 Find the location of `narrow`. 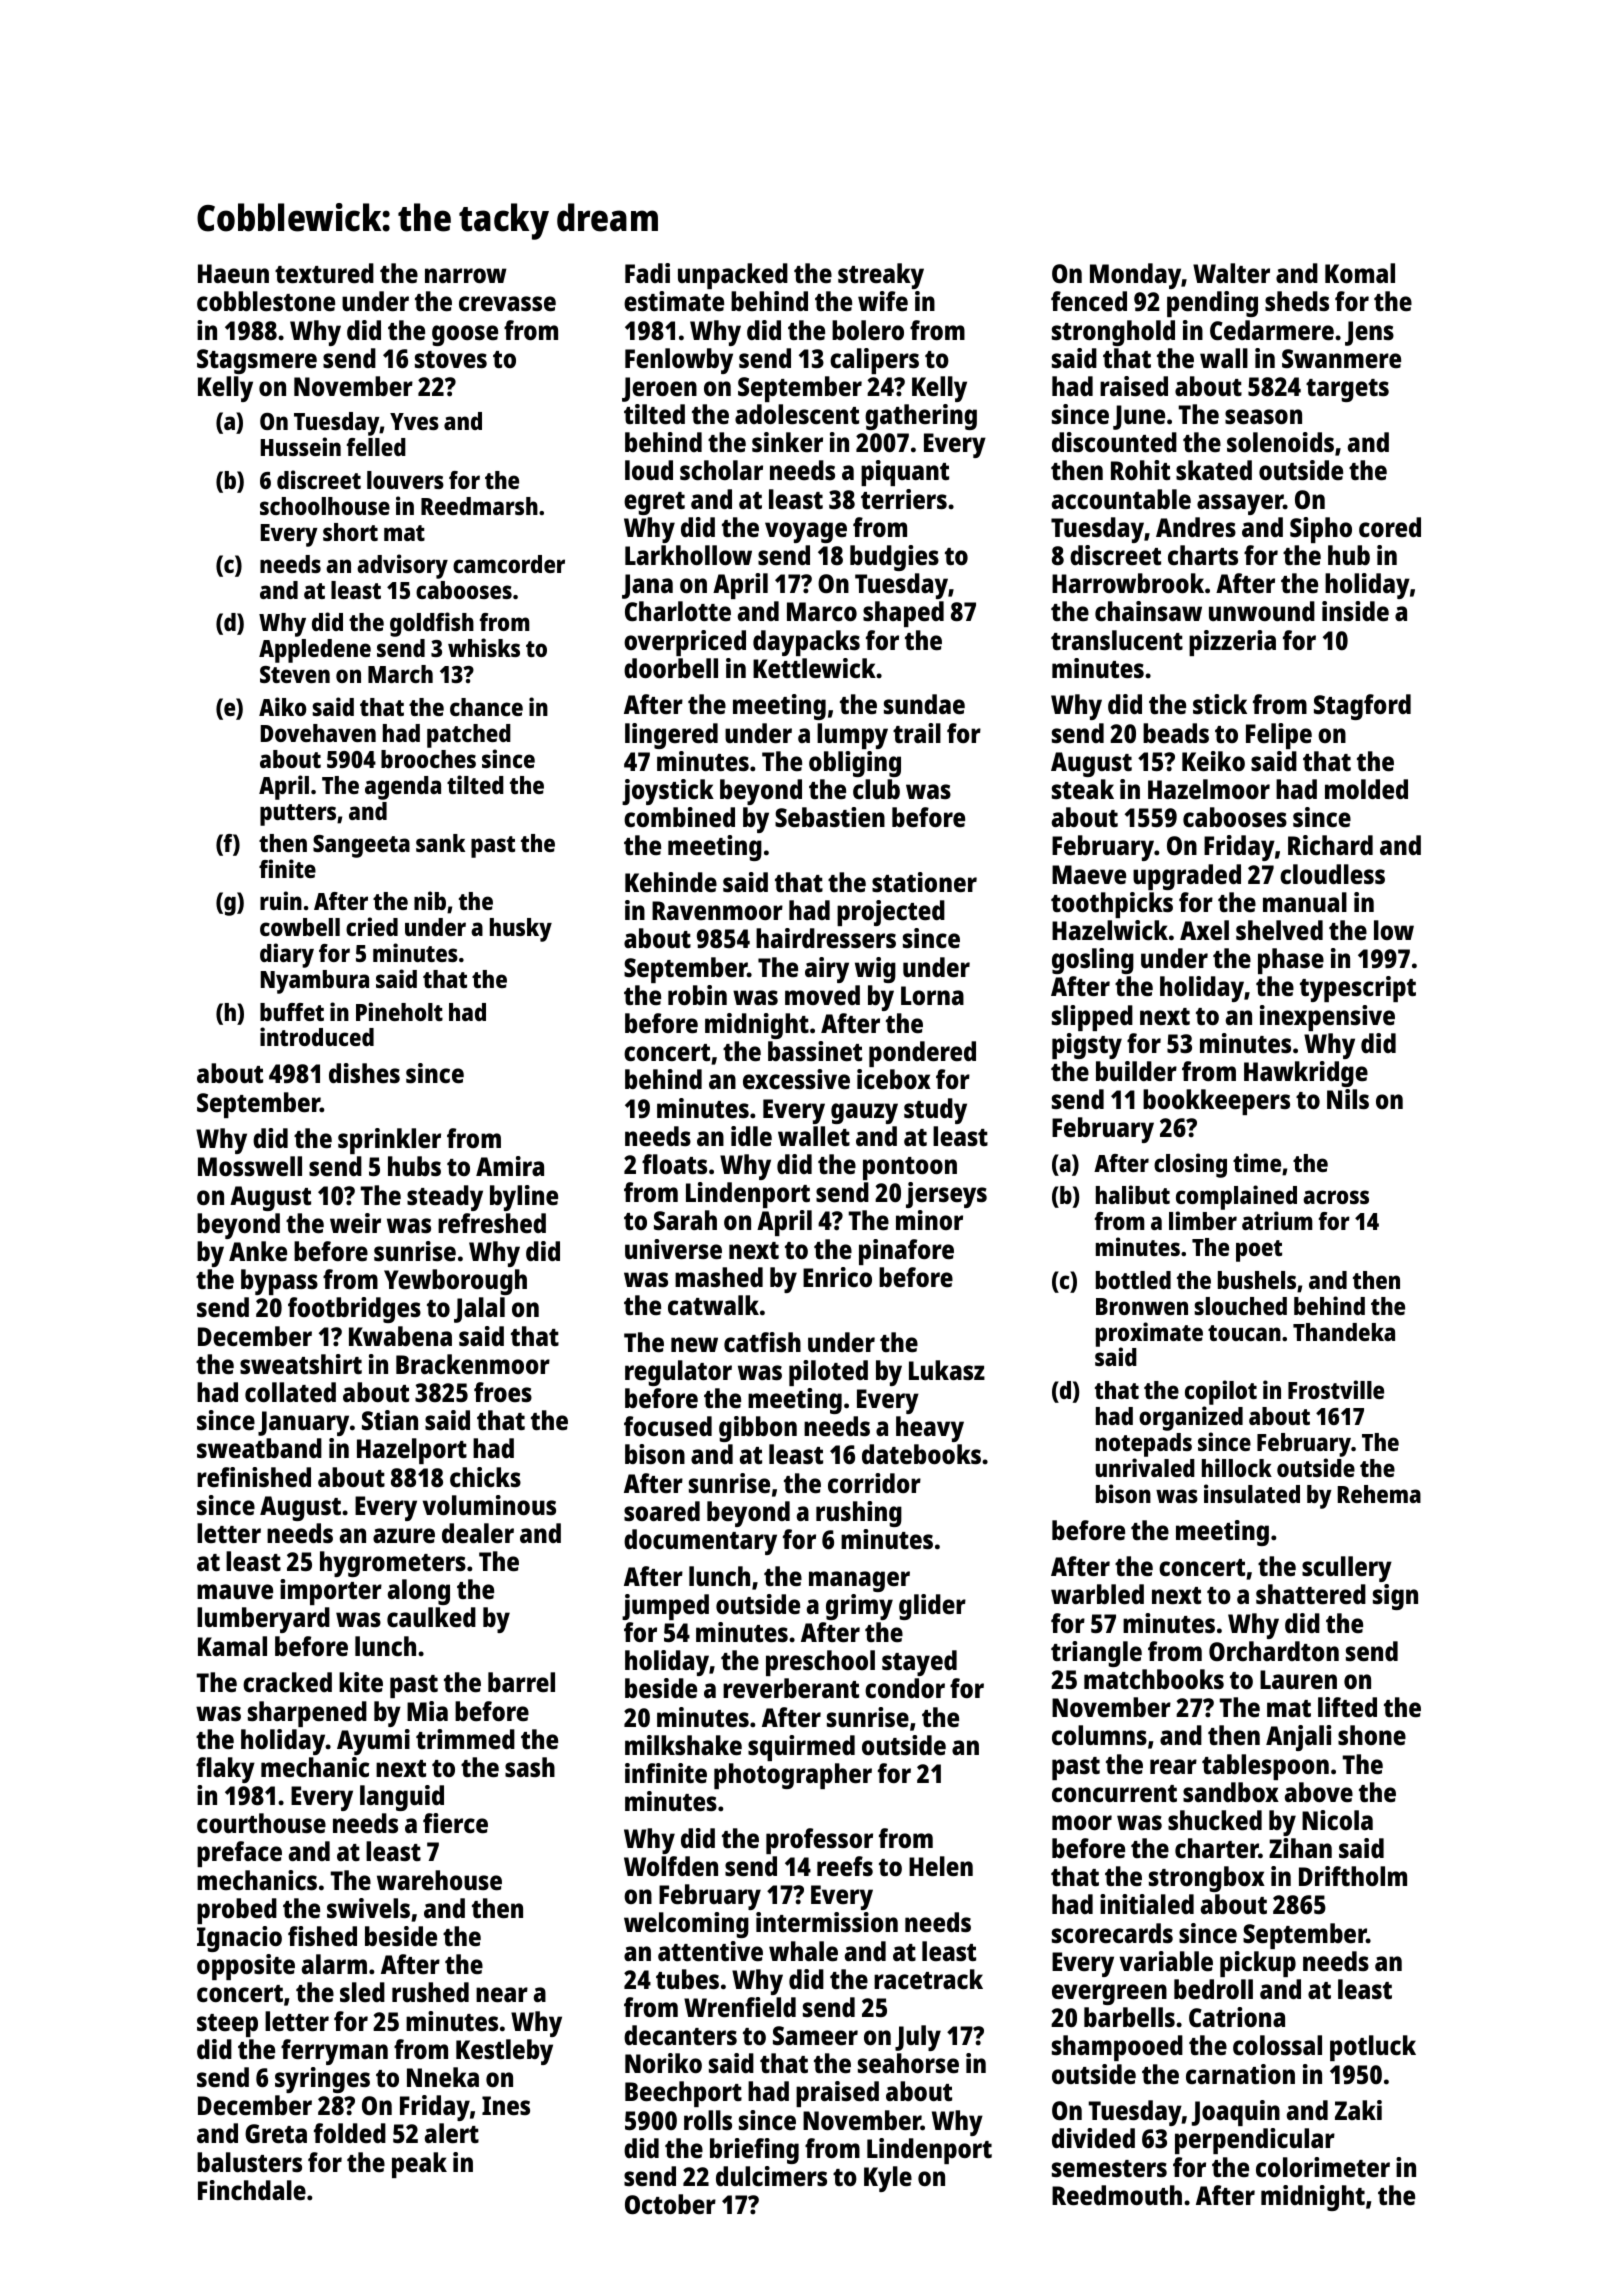

narrow is located at coordinates (466, 275).
